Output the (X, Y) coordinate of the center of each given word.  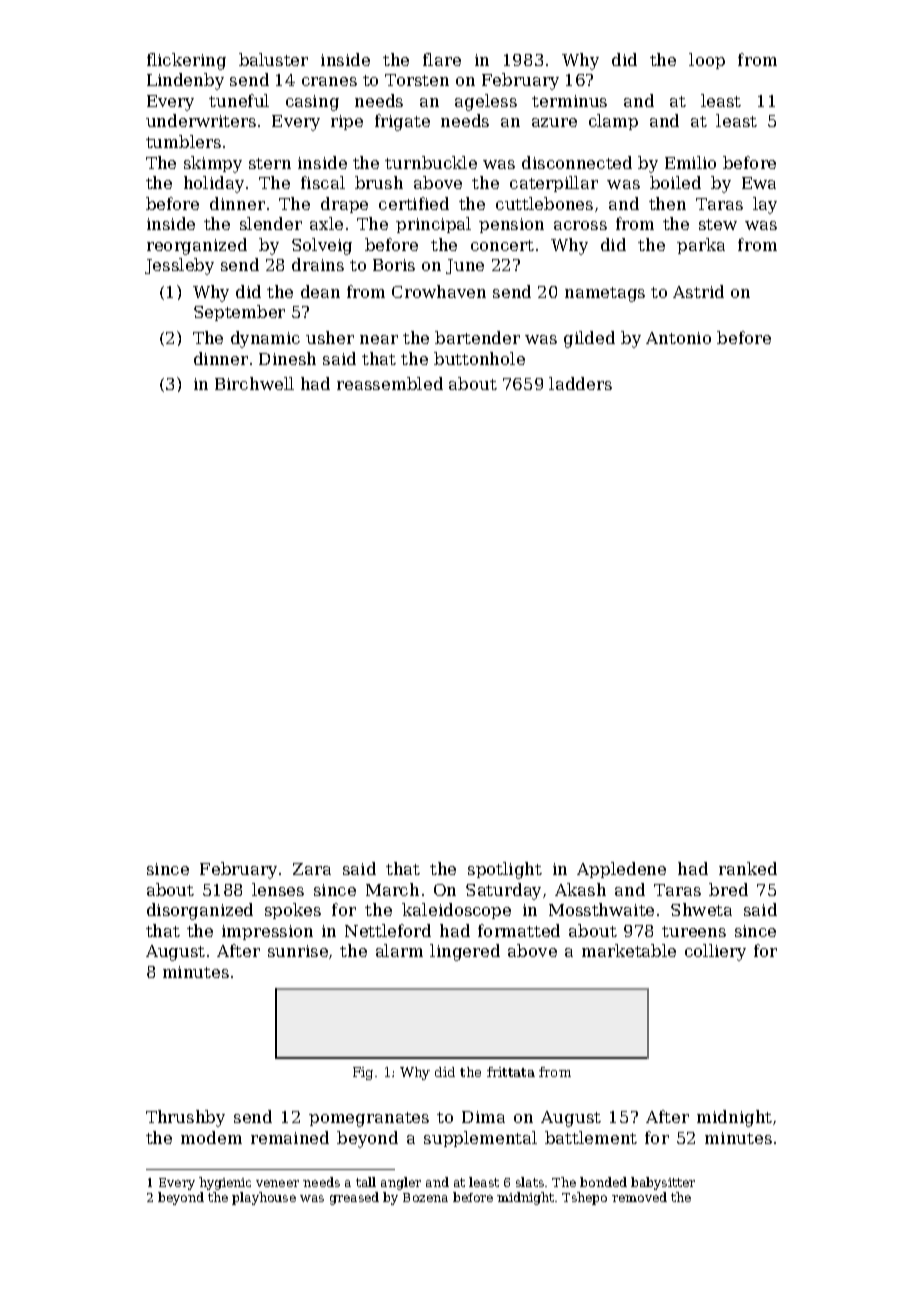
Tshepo (584, 1198)
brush (379, 182)
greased (354, 1198)
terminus (569, 101)
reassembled (390, 383)
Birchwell (254, 383)
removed (639, 1197)
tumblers (183, 141)
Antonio (678, 338)
